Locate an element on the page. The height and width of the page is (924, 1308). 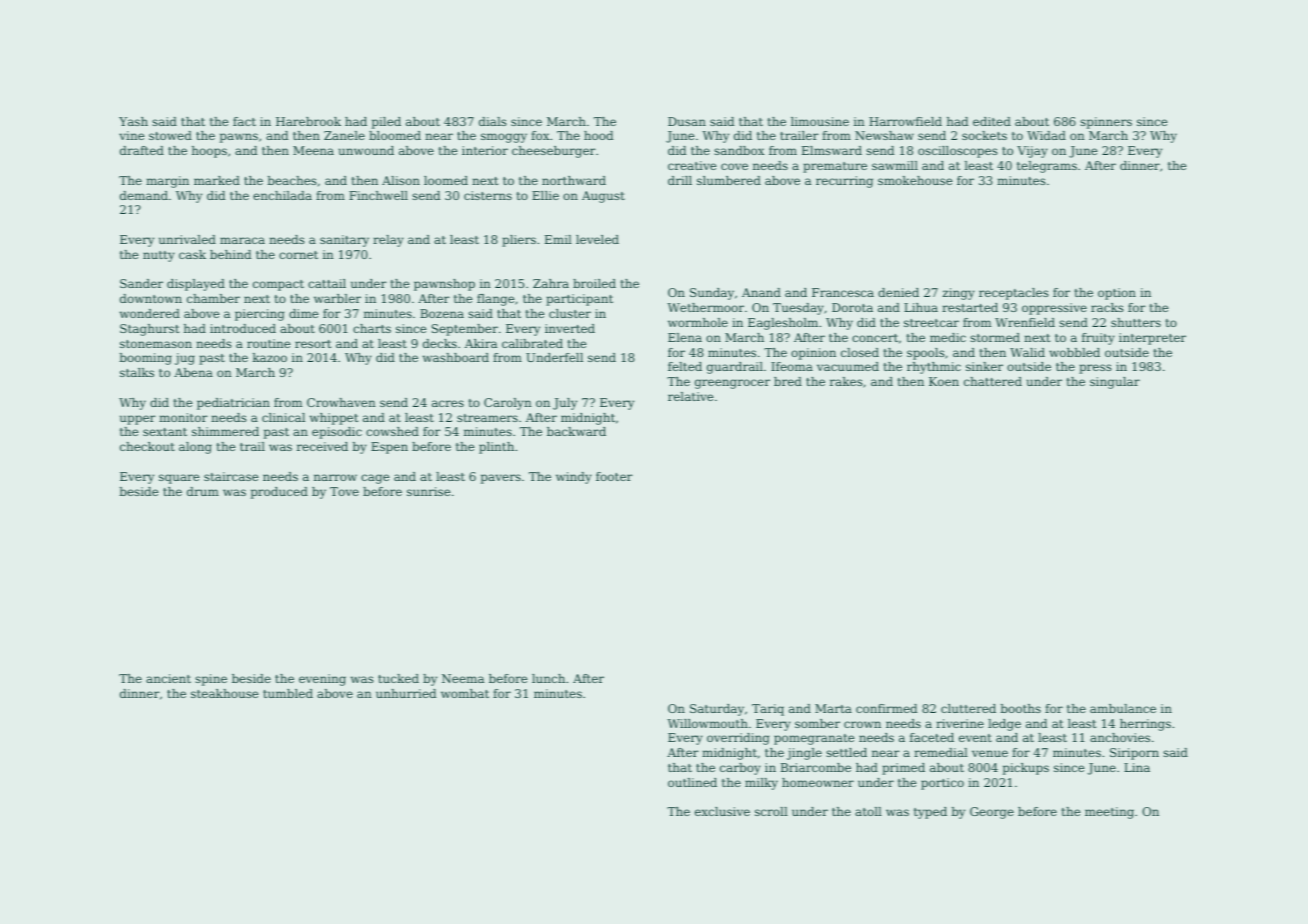
steakhouse is located at coordinates (224, 693).
